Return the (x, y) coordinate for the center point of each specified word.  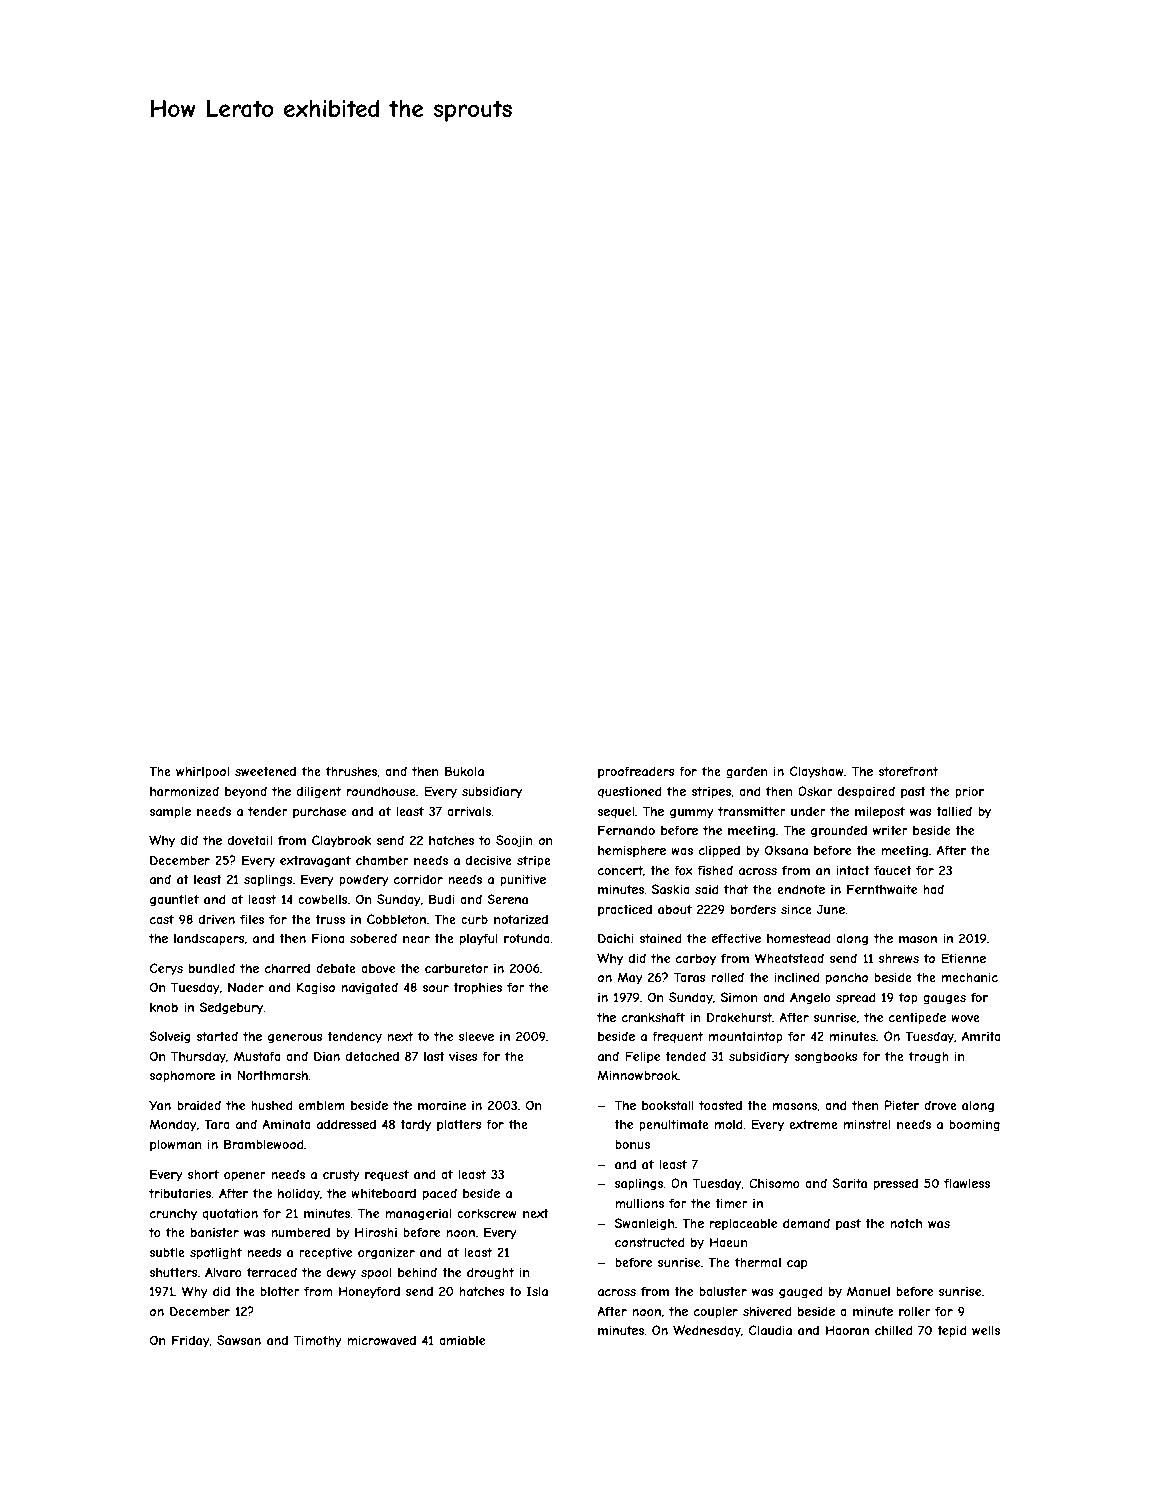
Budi (441, 899)
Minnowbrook (637, 1075)
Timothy (318, 1341)
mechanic (970, 977)
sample (170, 812)
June (831, 909)
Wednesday (707, 1331)
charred (287, 968)
